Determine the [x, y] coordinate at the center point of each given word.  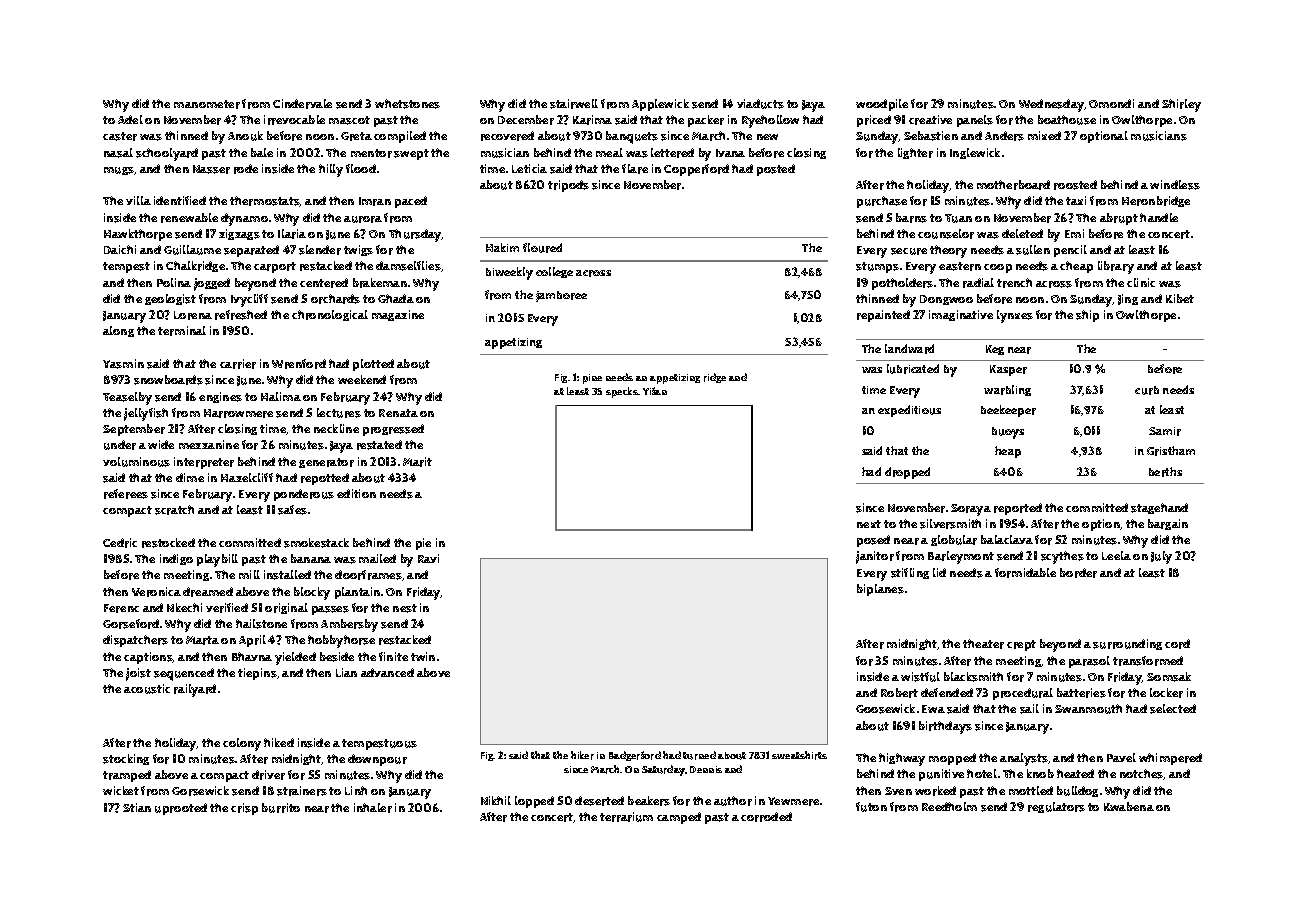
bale [262, 152]
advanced [387, 672]
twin [423, 656]
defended [947, 692]
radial [978, 283]
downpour [377, 760]
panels [975, 121]
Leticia [529, 168]
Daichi [120, 249]
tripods [568, 186]
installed [287, 575]
